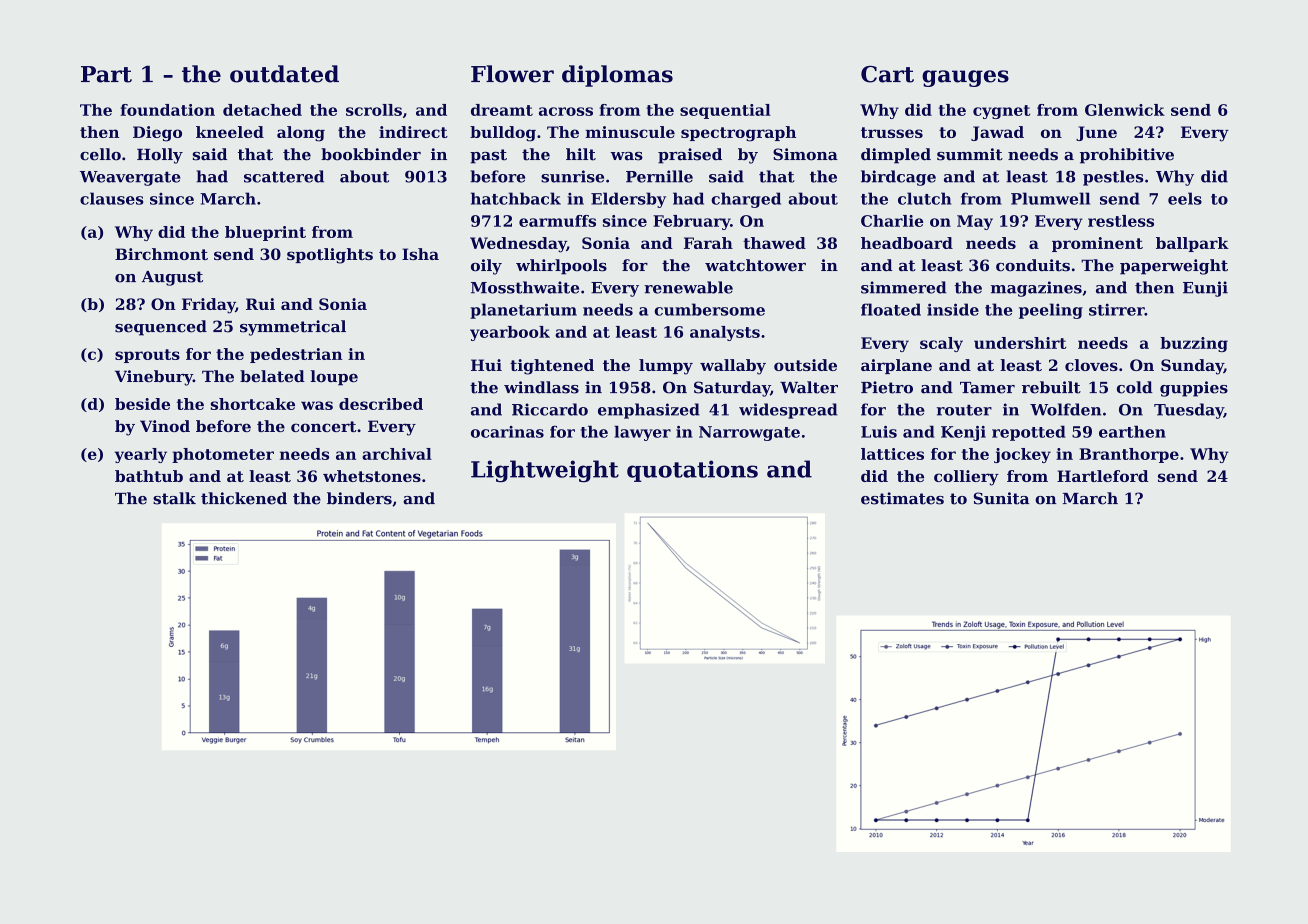  Describe the element at coordinates (142, 404) in the screenshot. I see `beside` at that location.
